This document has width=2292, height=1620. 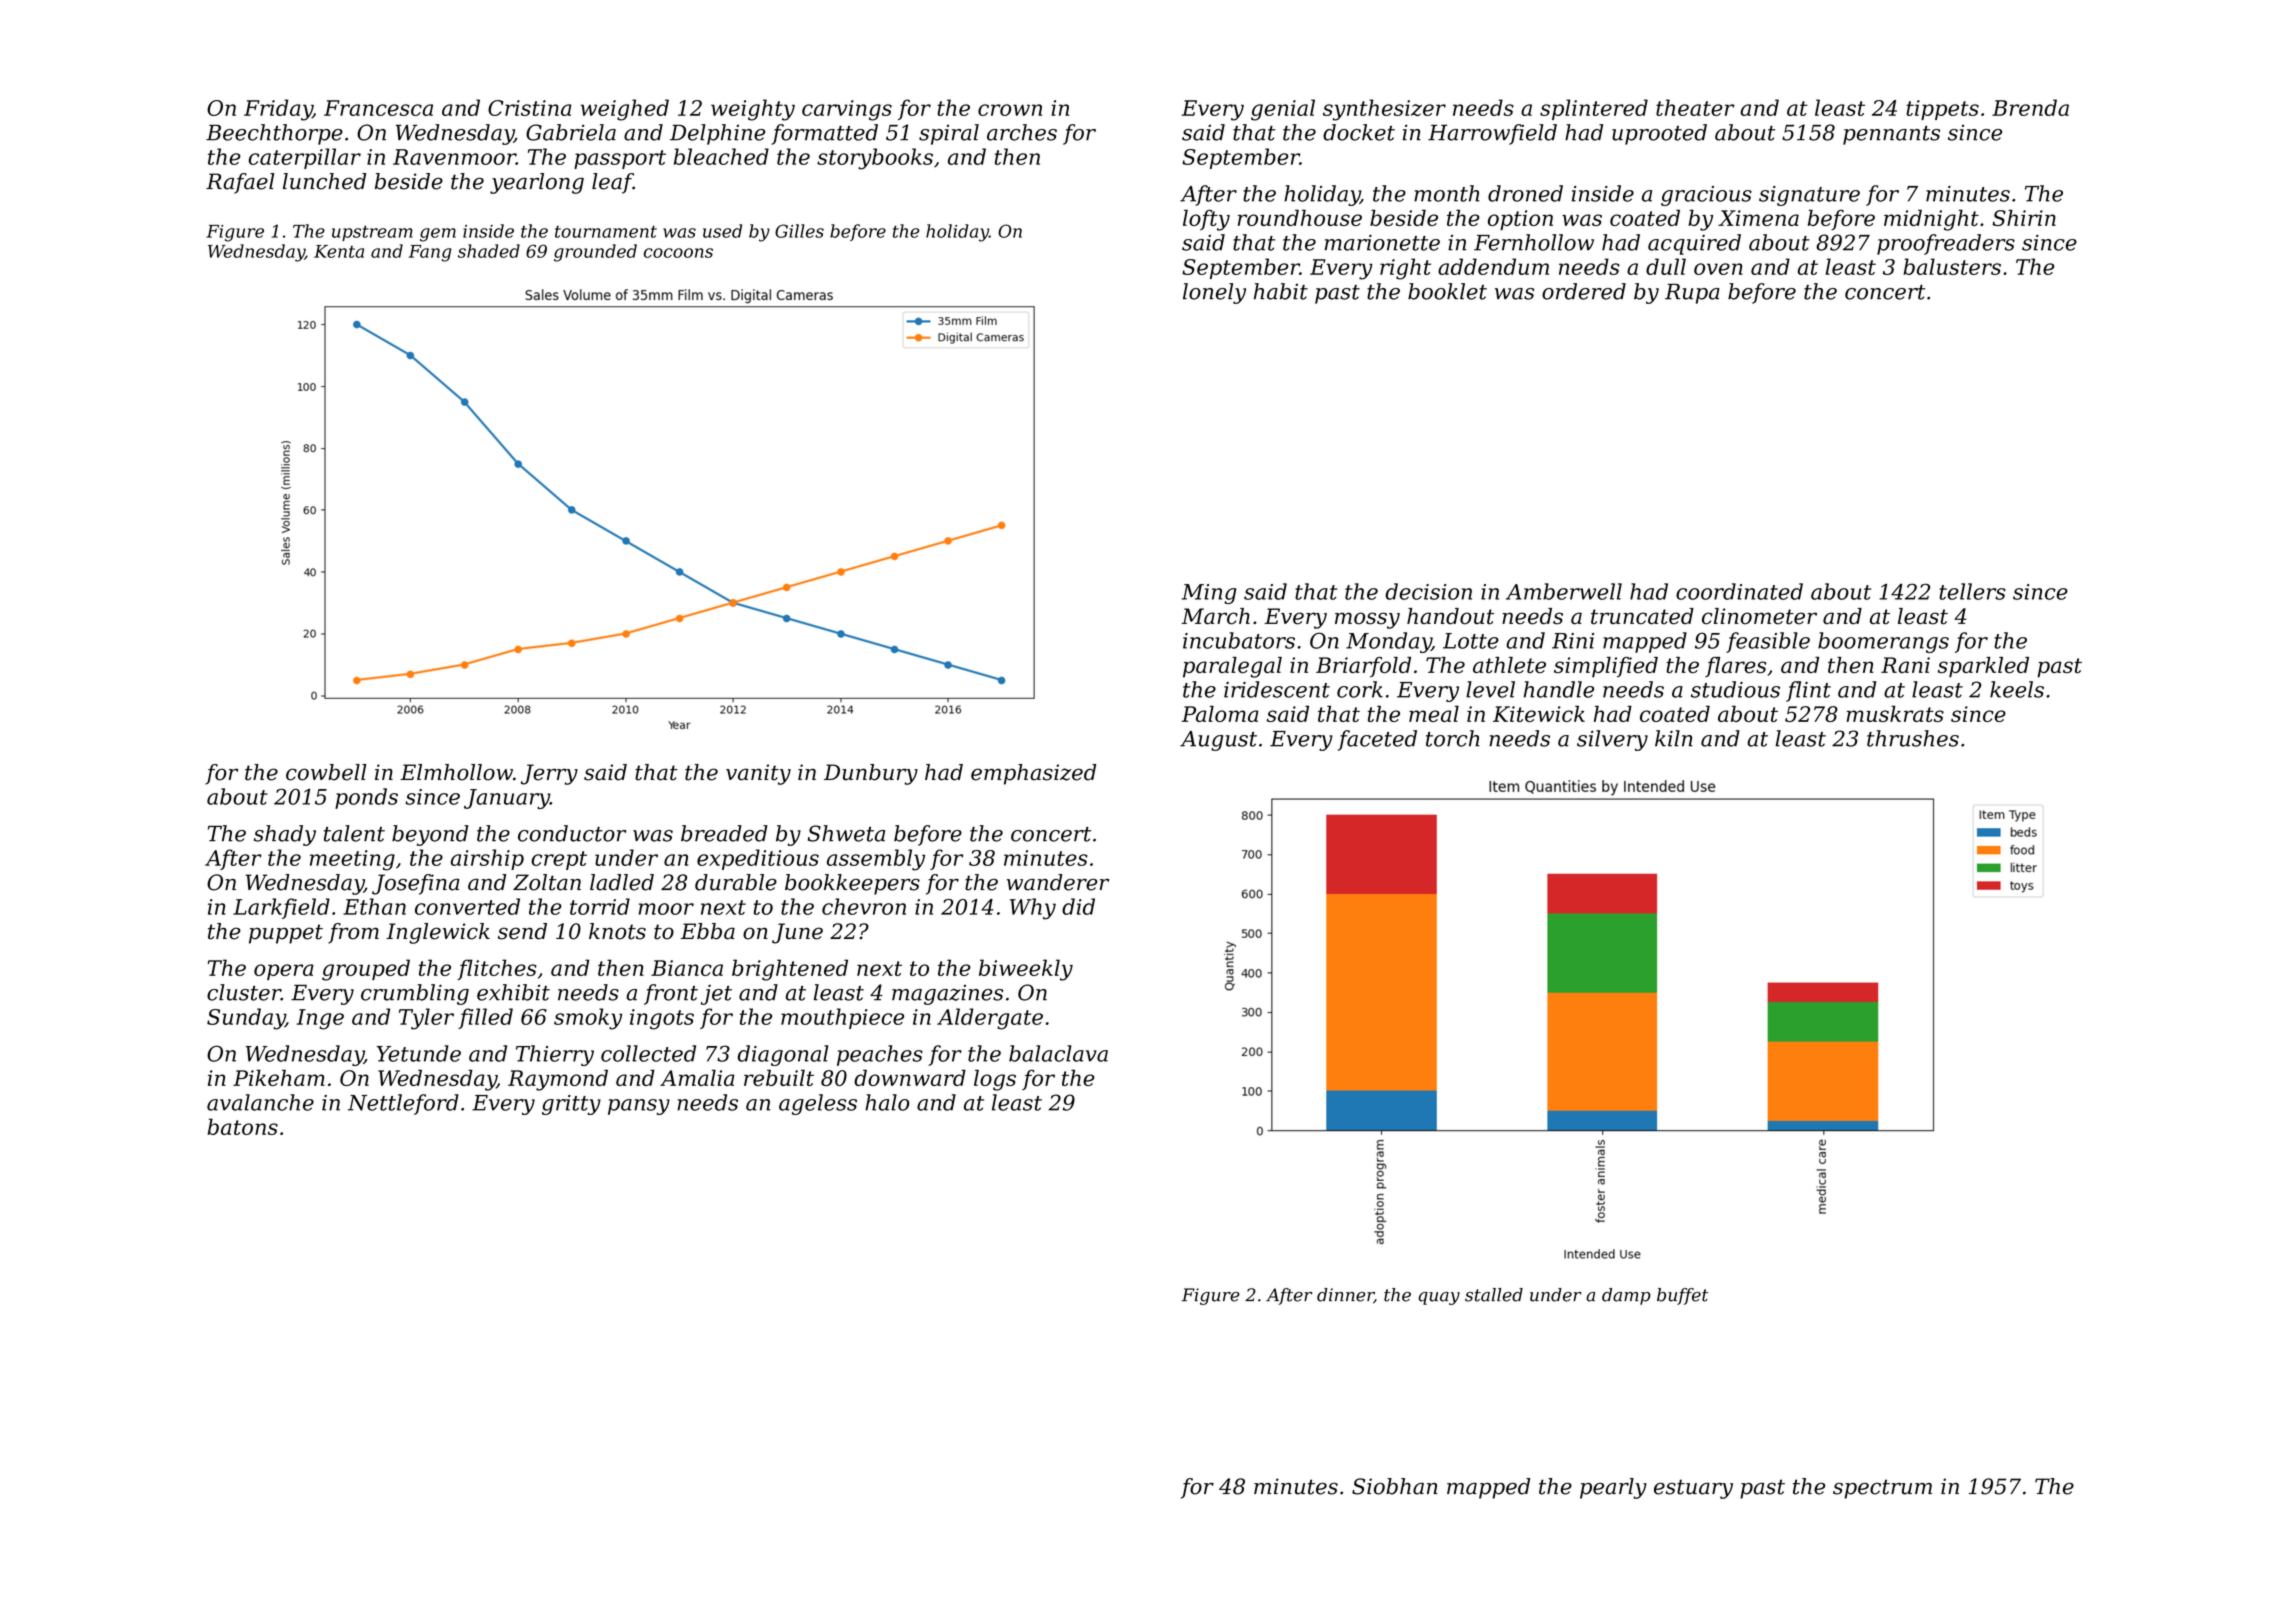 I want to click on Jerry, so click(x=549, y=774).
